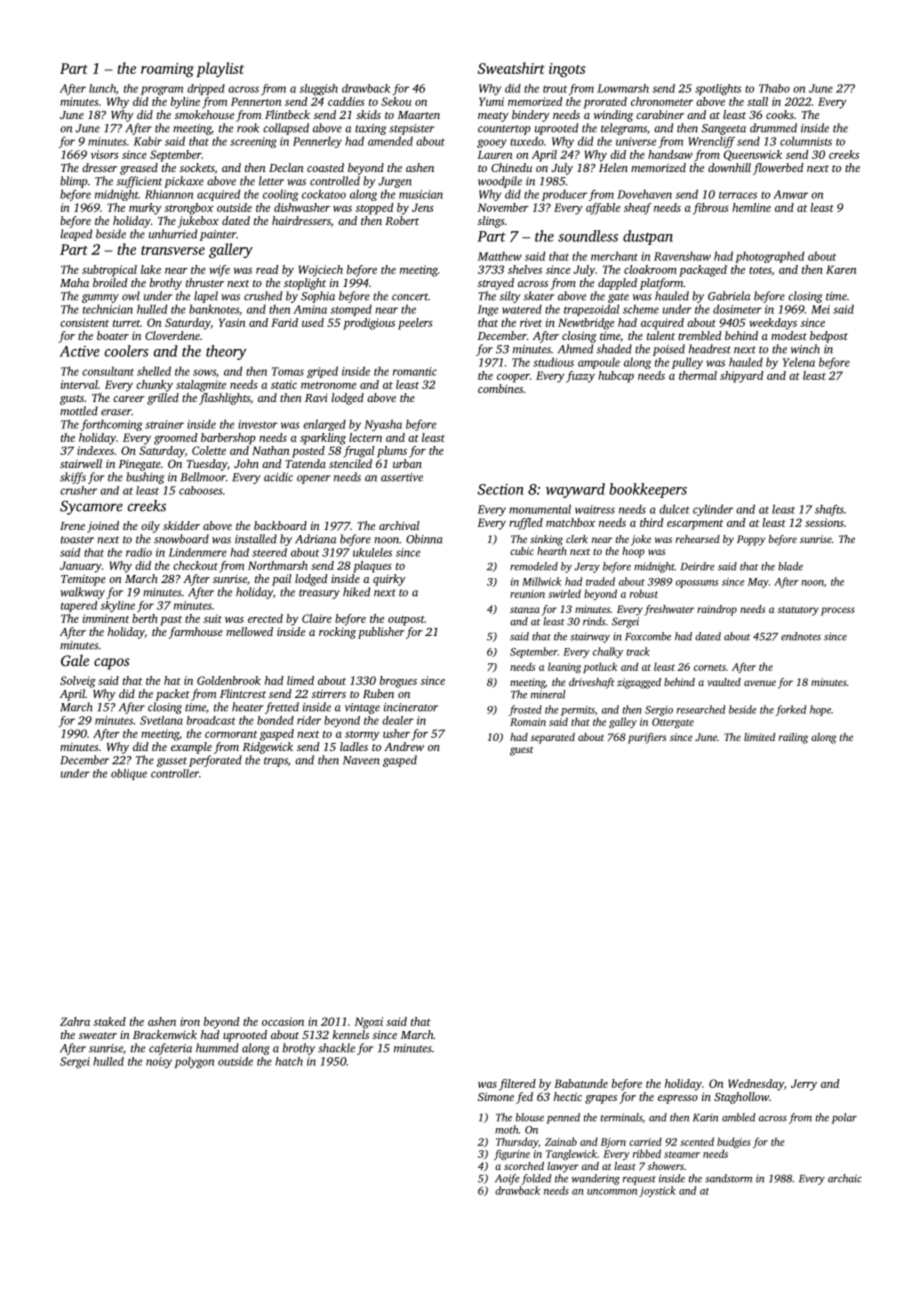 This screenshot has width=924, height=1308. What do you see at coordinates (283, 1021) in the screenshot?
I see `occasion` at bounding box center [283, 1021].
